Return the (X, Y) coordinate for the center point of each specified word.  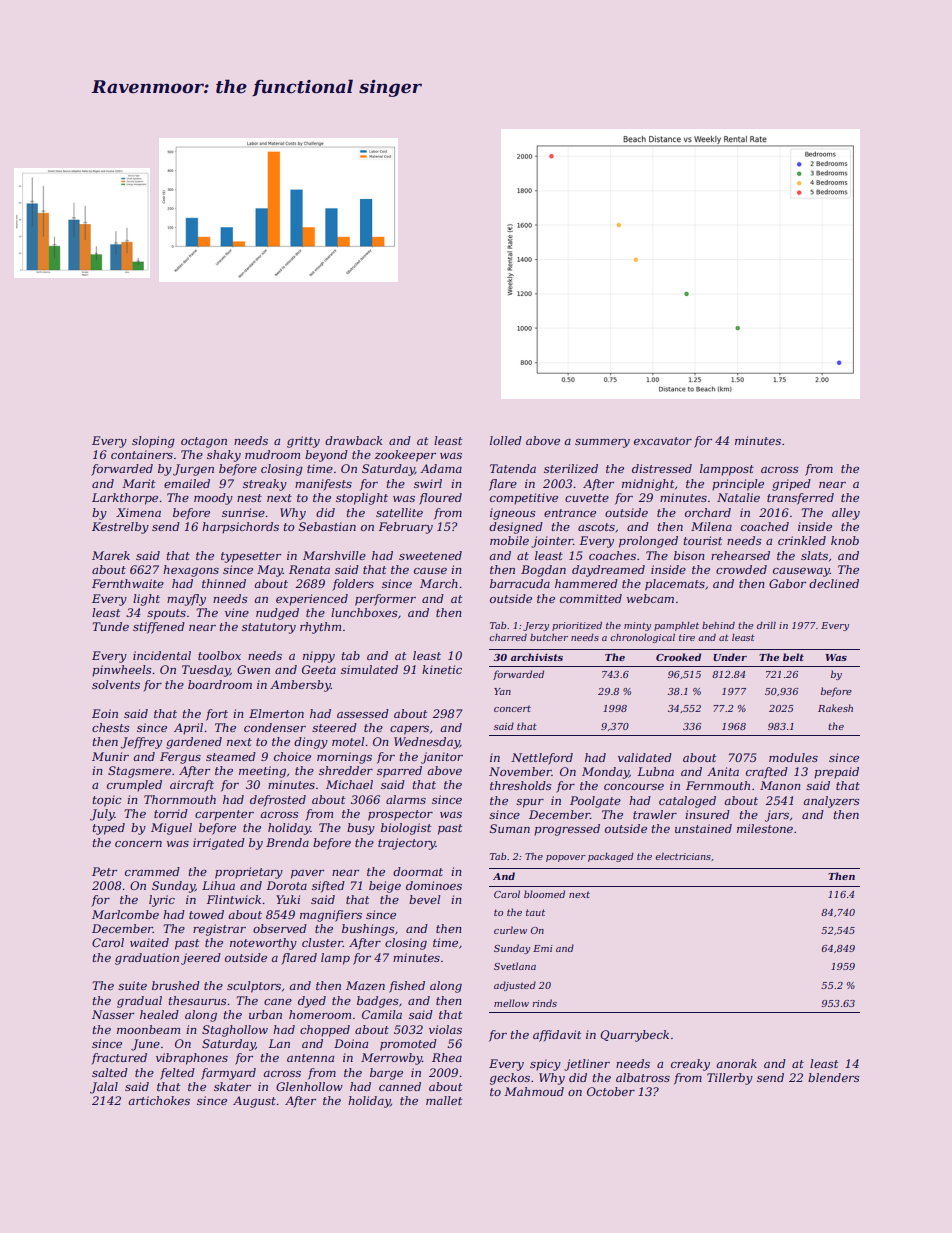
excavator (663, 441)
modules (793, 757)
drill (766, 625)
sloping (153, 442)
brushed (176, 985)
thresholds (521, 785)
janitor (442, 758)
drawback (354, 440)
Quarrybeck (634, 1036)
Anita (723, 771)
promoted (408, 1045)
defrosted (278, 801)
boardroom (220, 684)
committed (591, 598)
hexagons (191, 571)
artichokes (159, 1100)
